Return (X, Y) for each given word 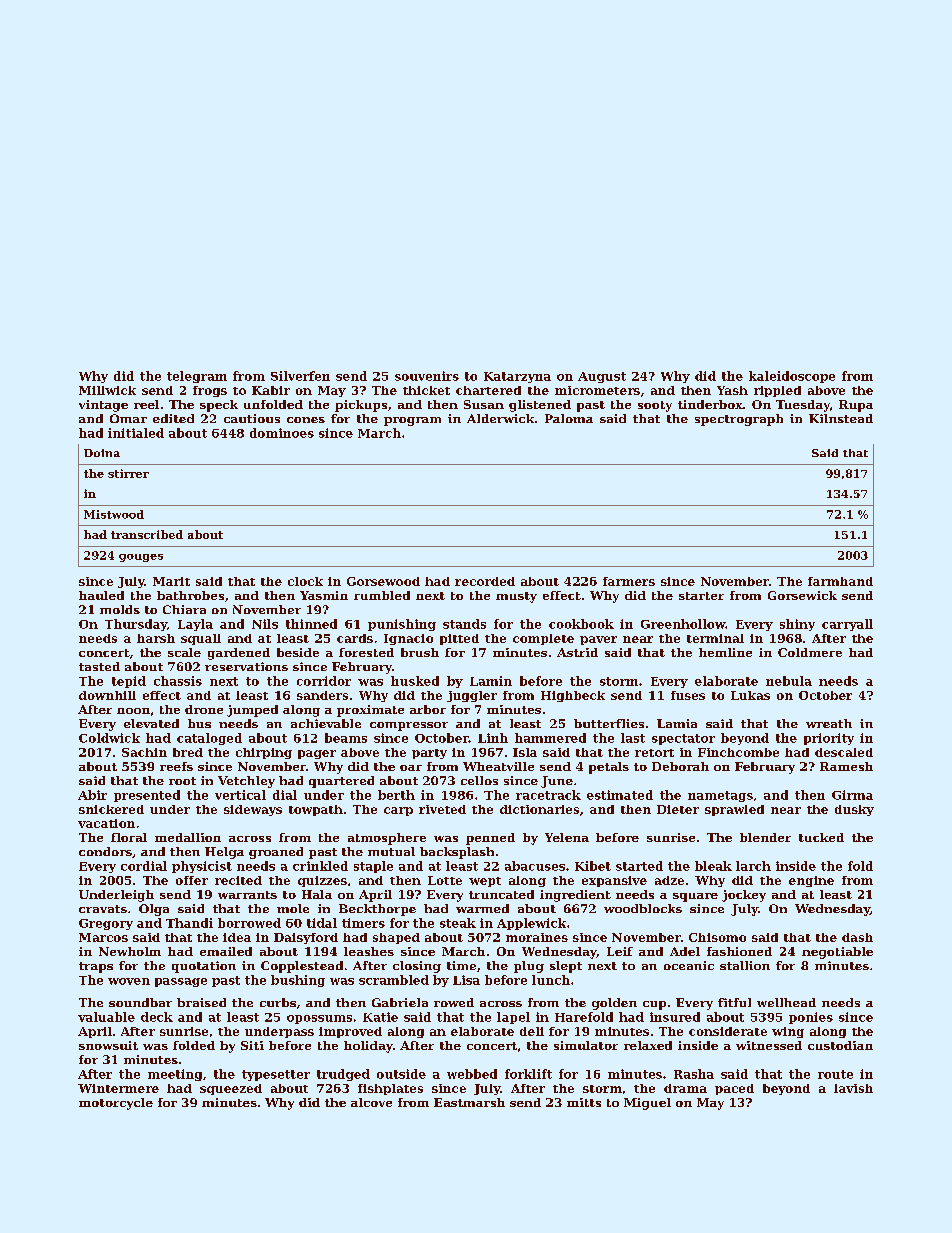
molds (120, 609)
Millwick (107, 390)
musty (516, 597)
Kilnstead (841, 418)
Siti (252, 1045)
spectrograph (739, 420)
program (412, 421)
